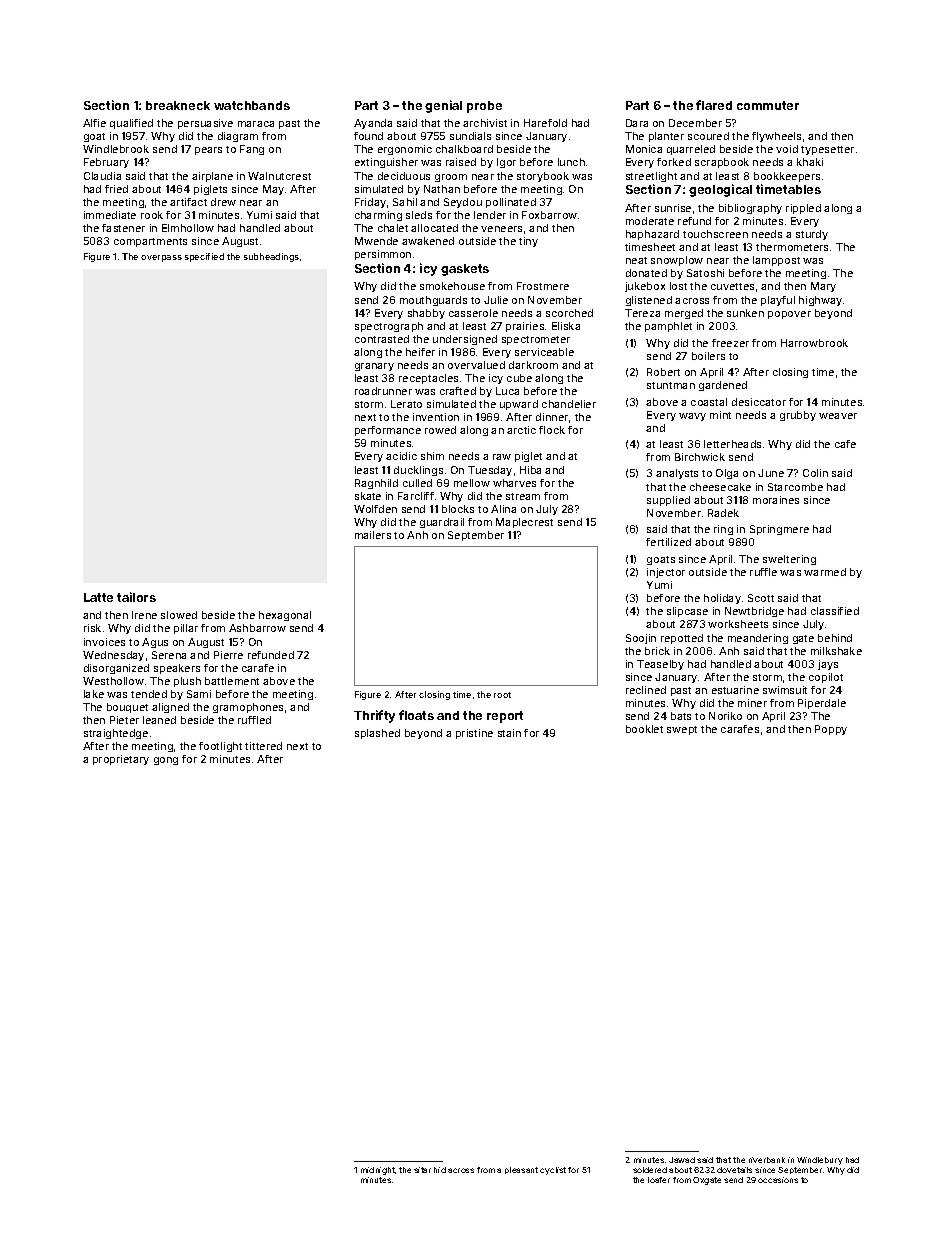 The height and width of the screenshot is (1233, 952). What do you see at coordinates (179, 615) in the screenshot?
I see `slowed` at bounding box center [179, 615].
